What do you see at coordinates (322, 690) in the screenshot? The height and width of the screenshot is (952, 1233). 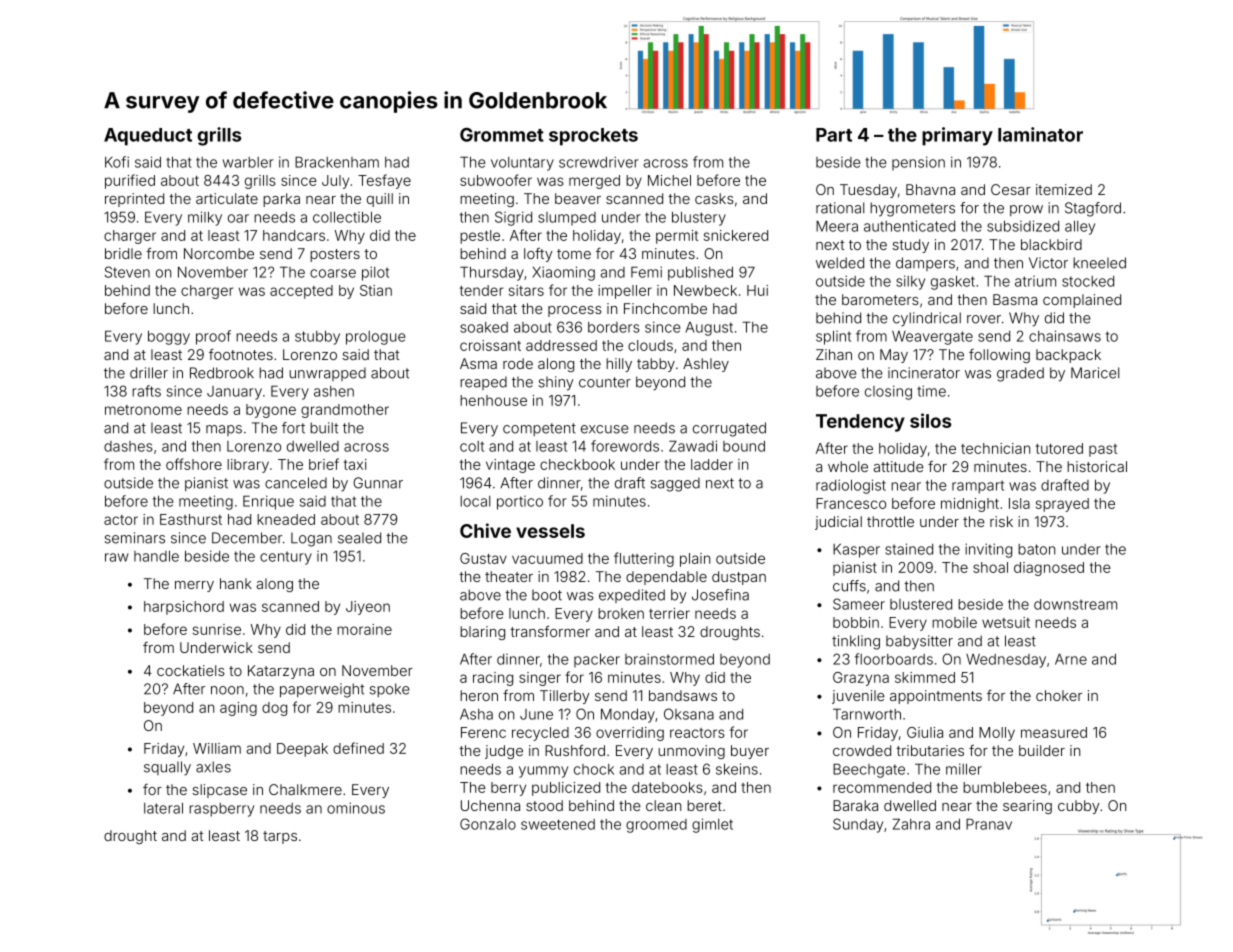 I see `paperweight` at bounding box center [322, 690].
